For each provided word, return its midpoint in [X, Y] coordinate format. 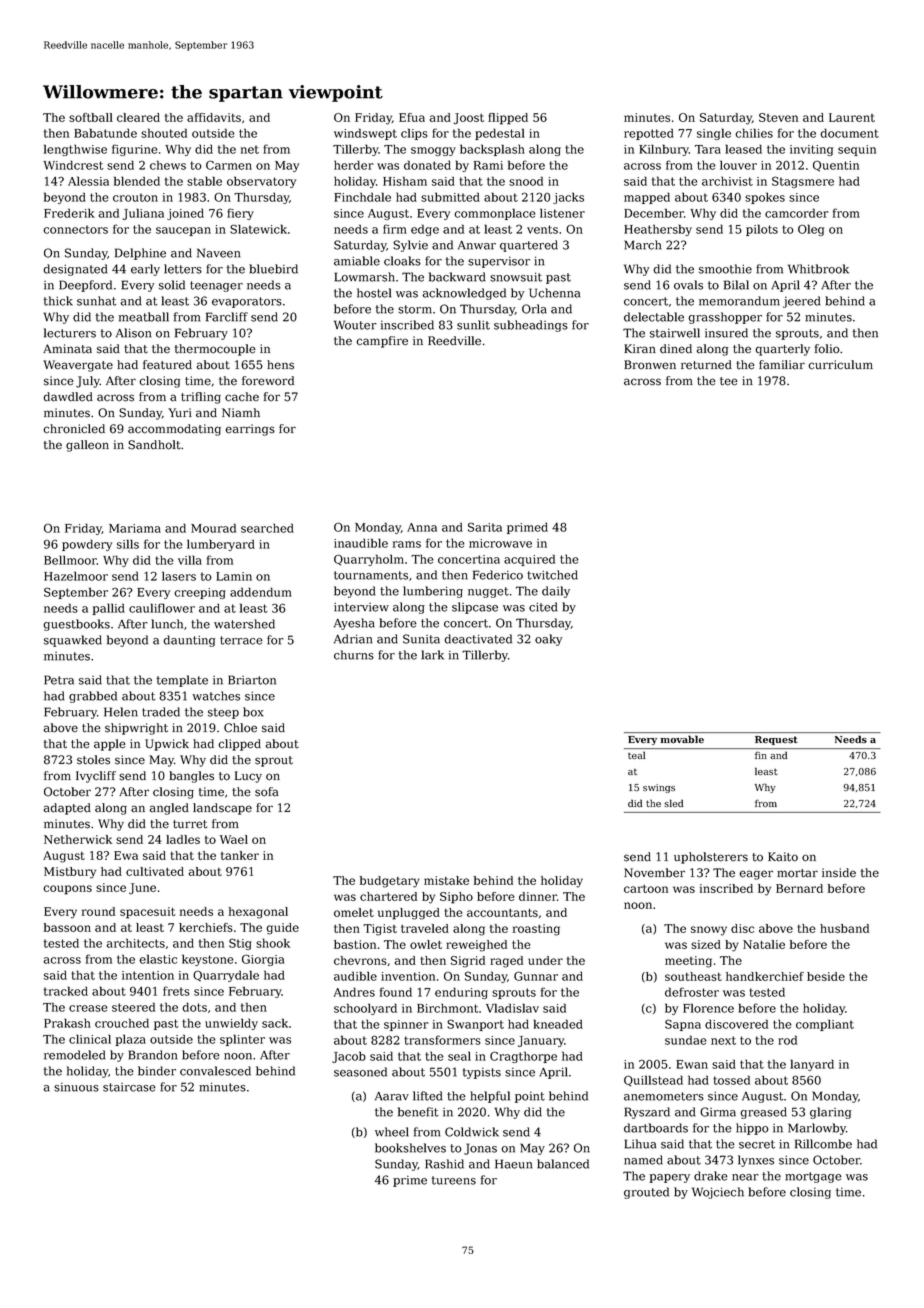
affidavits [214, 117]
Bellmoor [70, 560]
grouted [646, 1193]
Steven [778, 117]
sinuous [76, 1087]
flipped [508, 119]
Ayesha [354, 624]
